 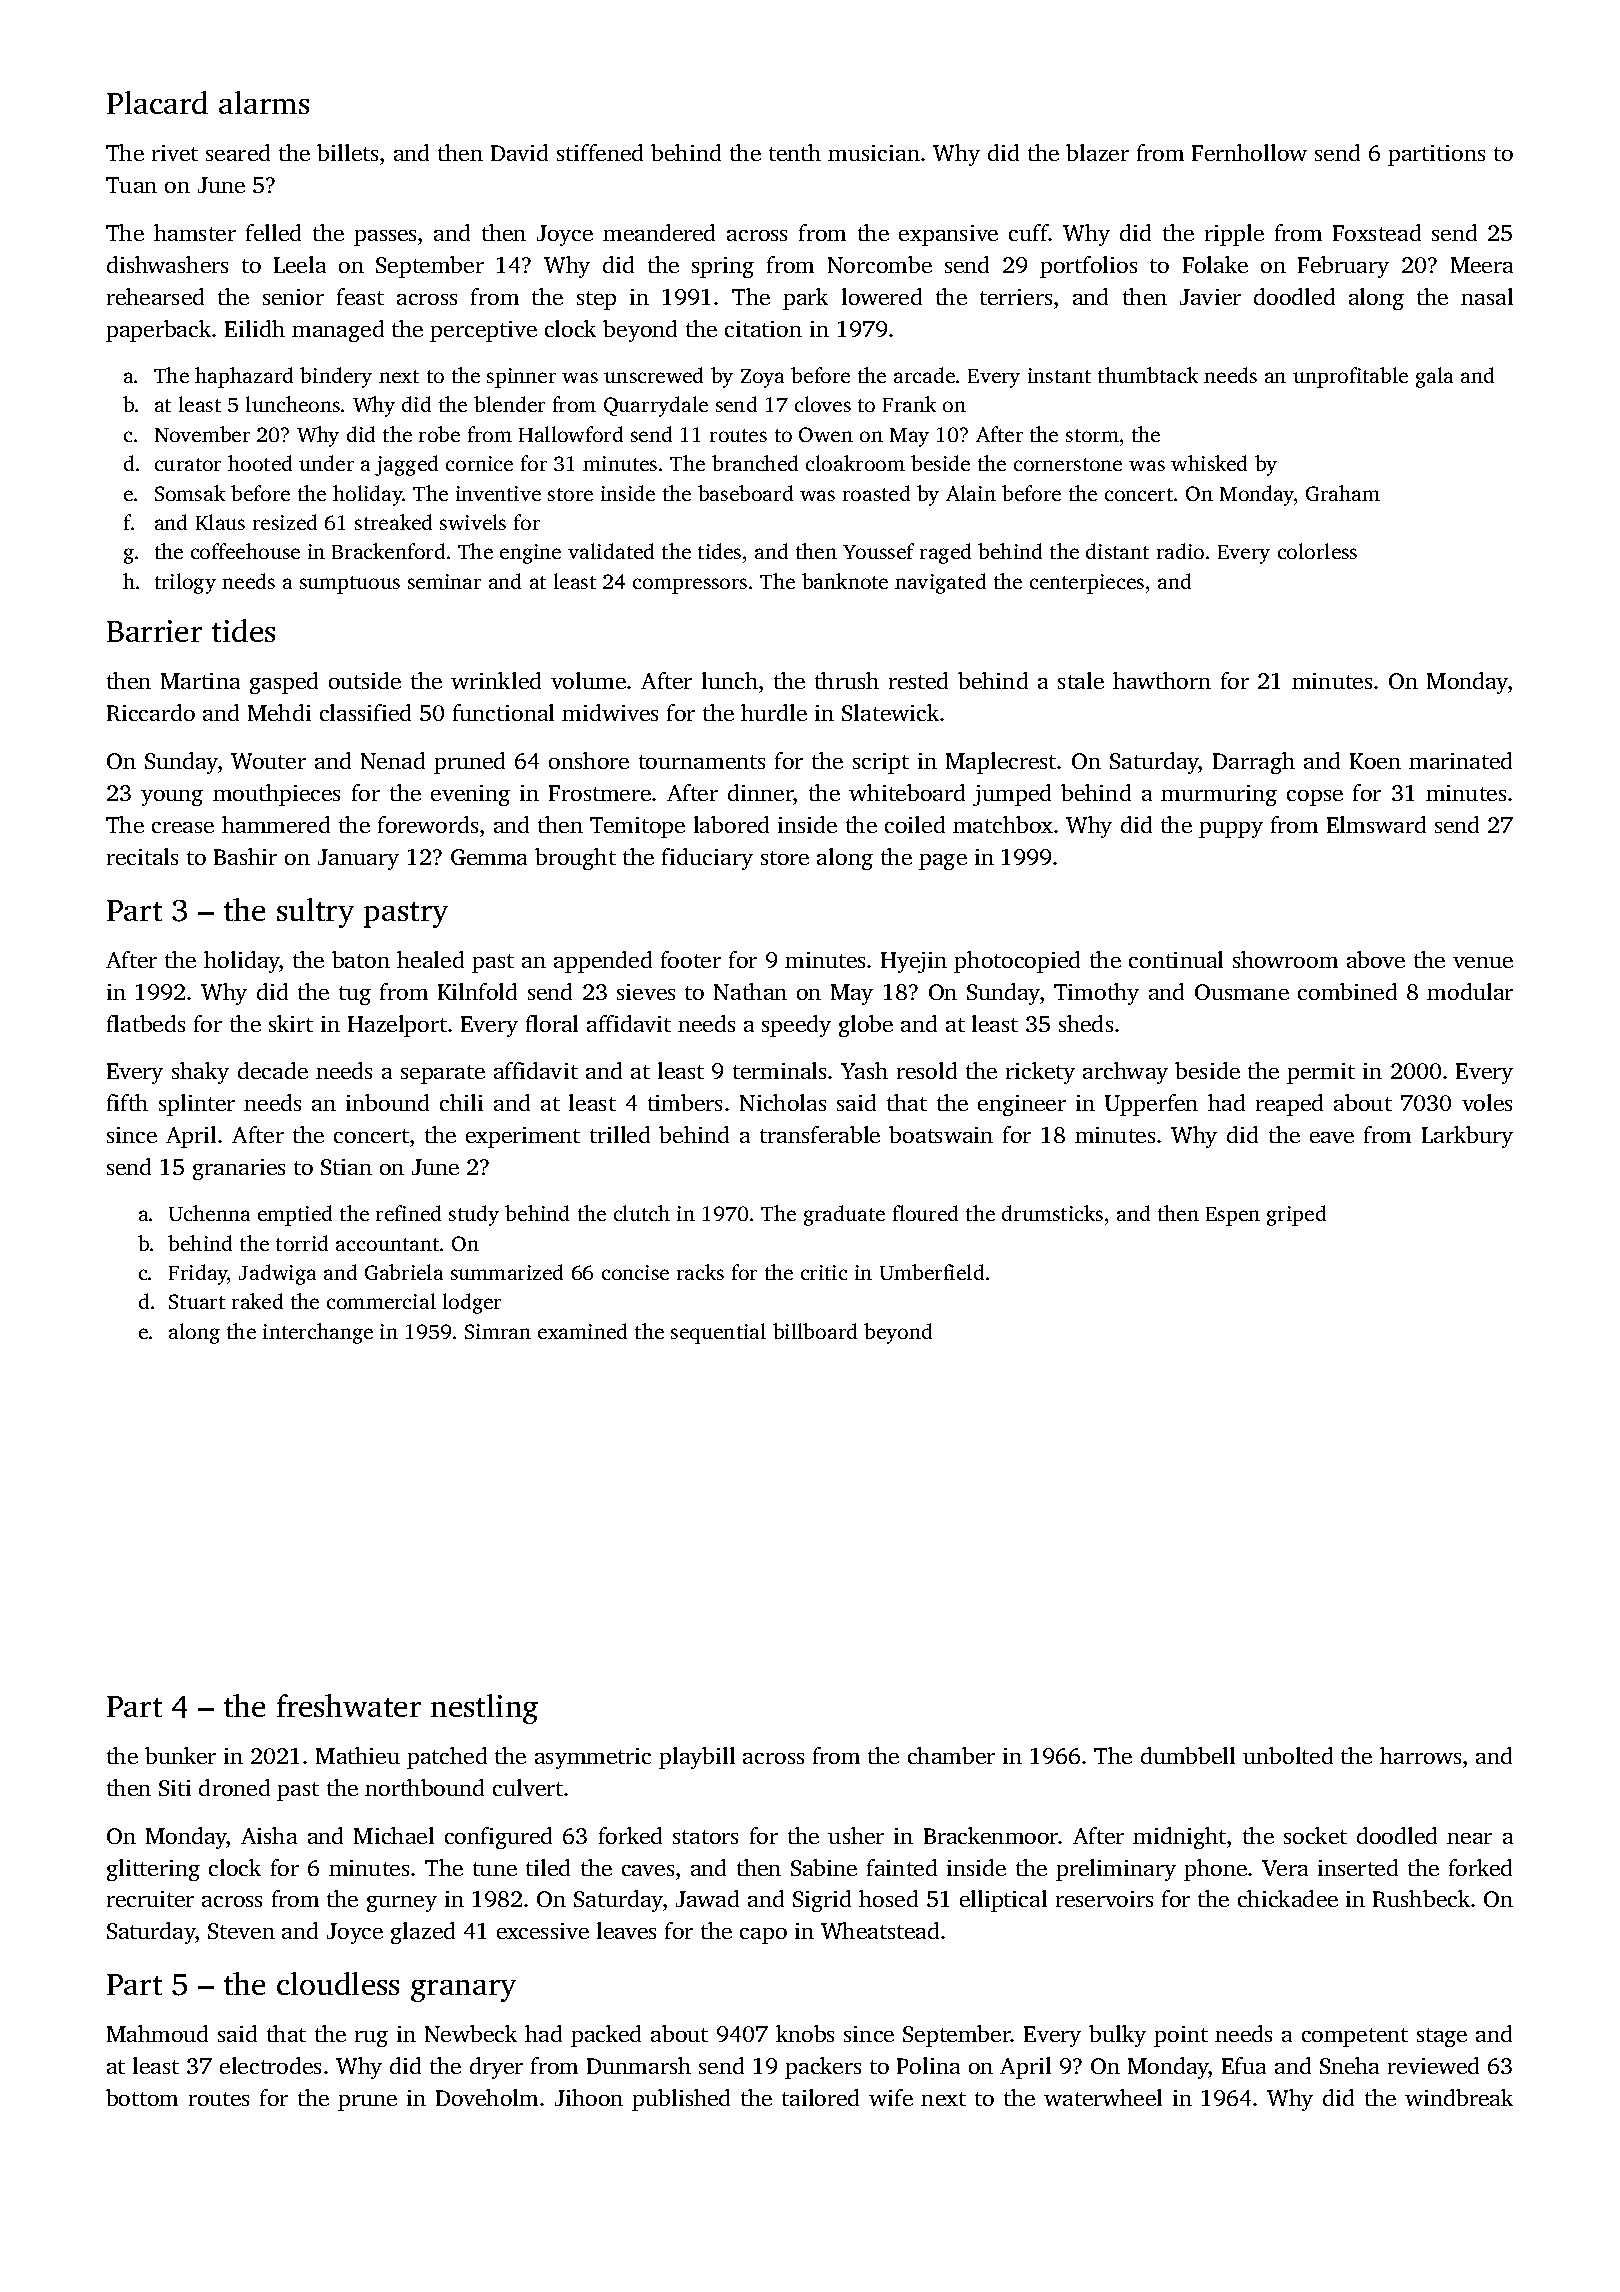 I want to click on hammered, so click(x=276, y=824).
